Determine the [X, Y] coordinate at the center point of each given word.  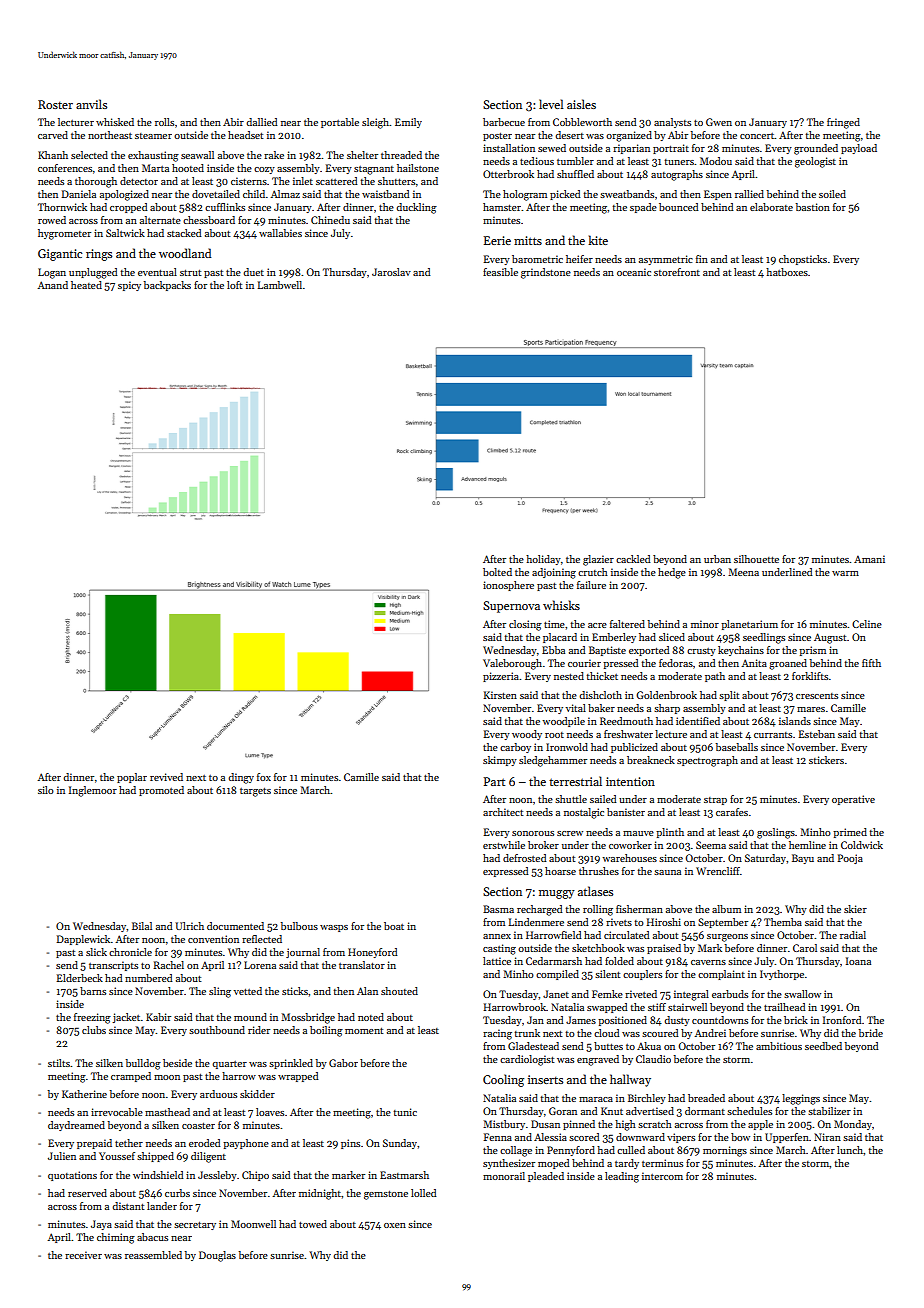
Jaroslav [391, 272]
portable [340, 123]
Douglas [217, 1256]
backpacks [167, 286]
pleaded [546, 1177]
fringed [843, 123]
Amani [869, 559]
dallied [262, 122]
